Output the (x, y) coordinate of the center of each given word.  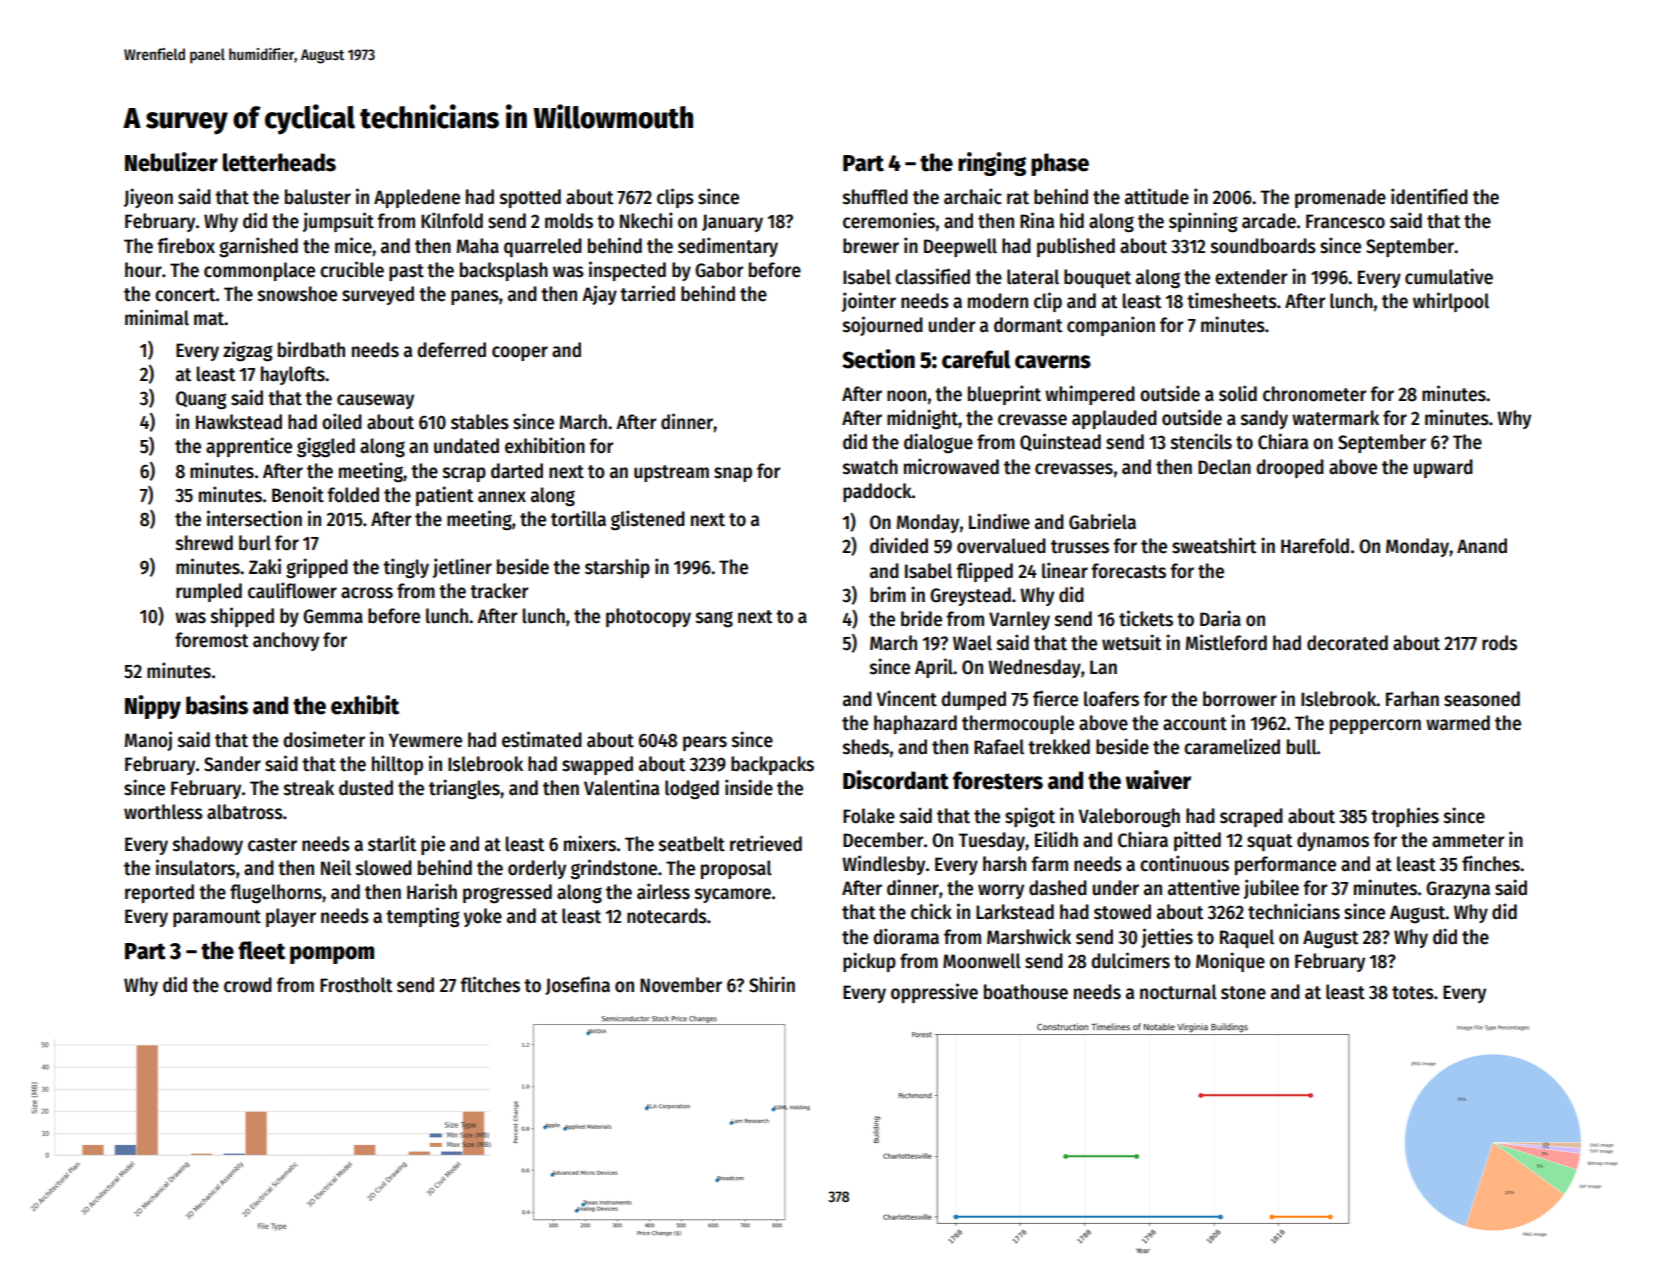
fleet (261, 950)
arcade (1269, 221)
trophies (1405, 817)
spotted (530, 198)
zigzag (248, 351)
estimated (542, 739)
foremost (212, 640)
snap (733, 474)
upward (1443, 468)
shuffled (875, 197)
